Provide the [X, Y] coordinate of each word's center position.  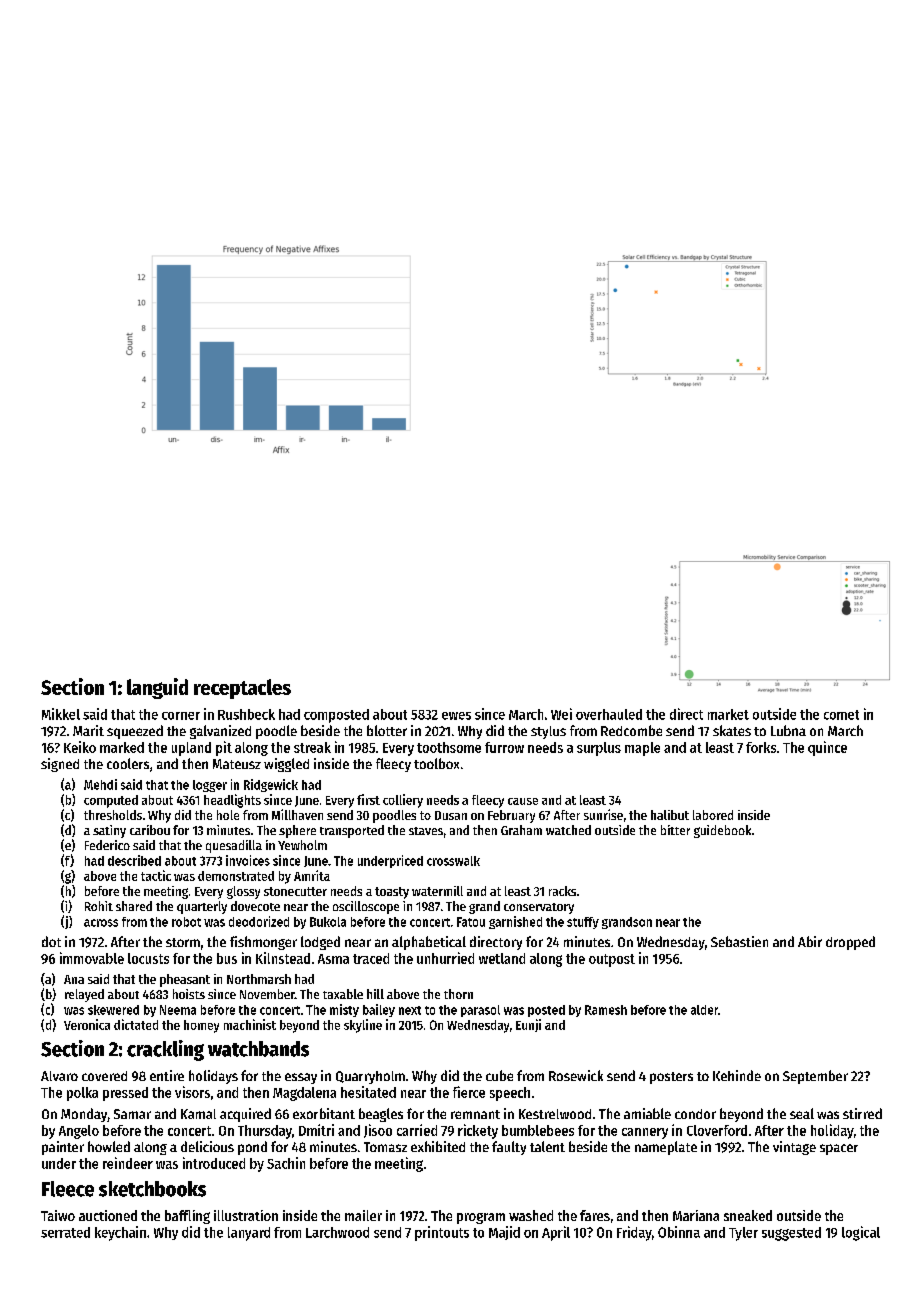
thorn [458, 994]
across [101, 923]
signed [60, 765]
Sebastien [739, 941]
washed [531, 1215]
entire [167, 1075]
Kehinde [737, 1075]
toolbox [436, 763]
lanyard [249, 1234]
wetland [502, 958]
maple [642, 749]
